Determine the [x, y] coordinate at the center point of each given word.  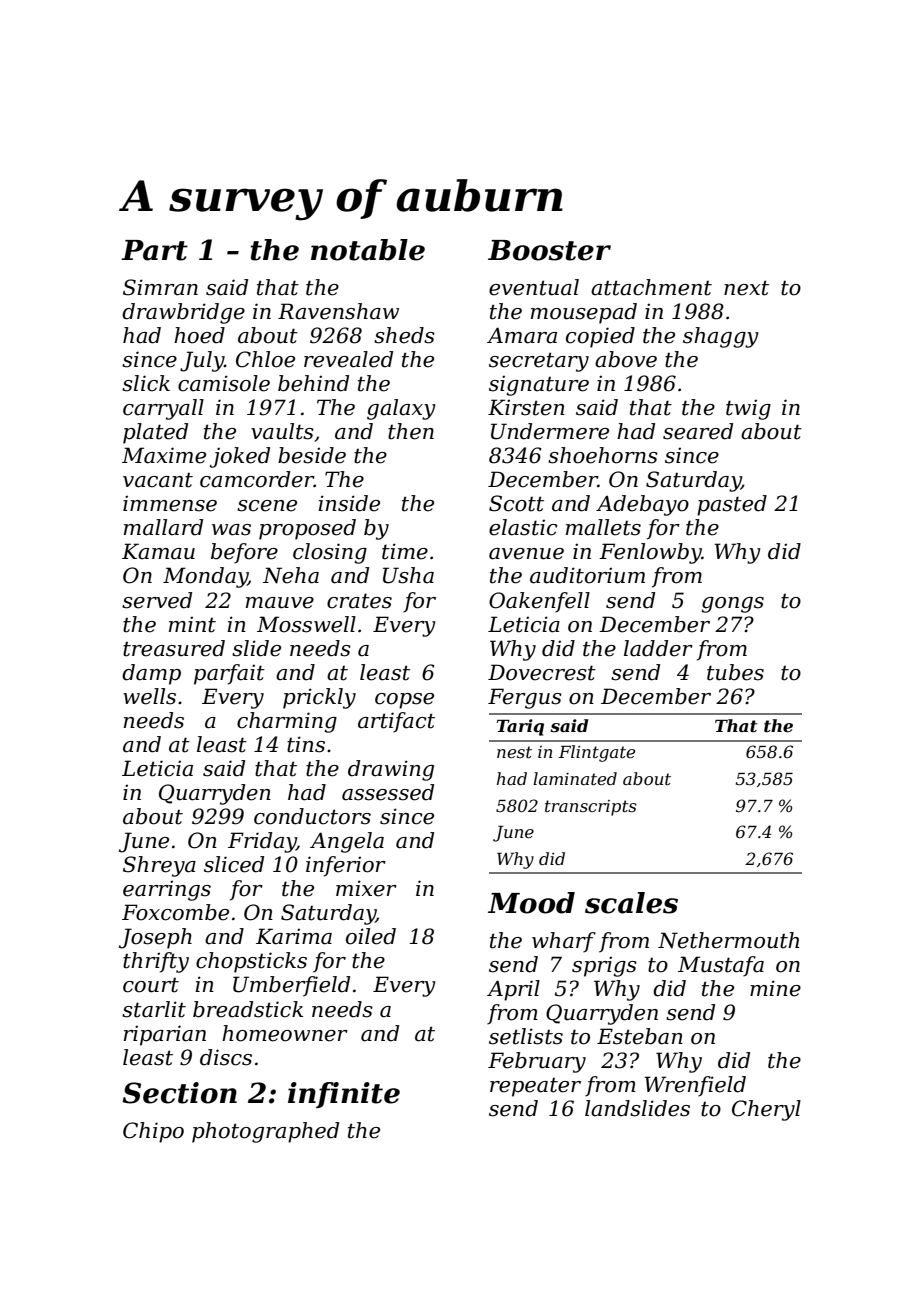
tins [306, 744]
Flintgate [597, 753]
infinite [344, 1095]
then [411, 431]
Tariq [520, 727]
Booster [549, 250]
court [151, 985]
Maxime [164, 455]
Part [154, 250]
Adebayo [642, 505]
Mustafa [721, 966]
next [746, 288]
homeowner [285, 1033]
